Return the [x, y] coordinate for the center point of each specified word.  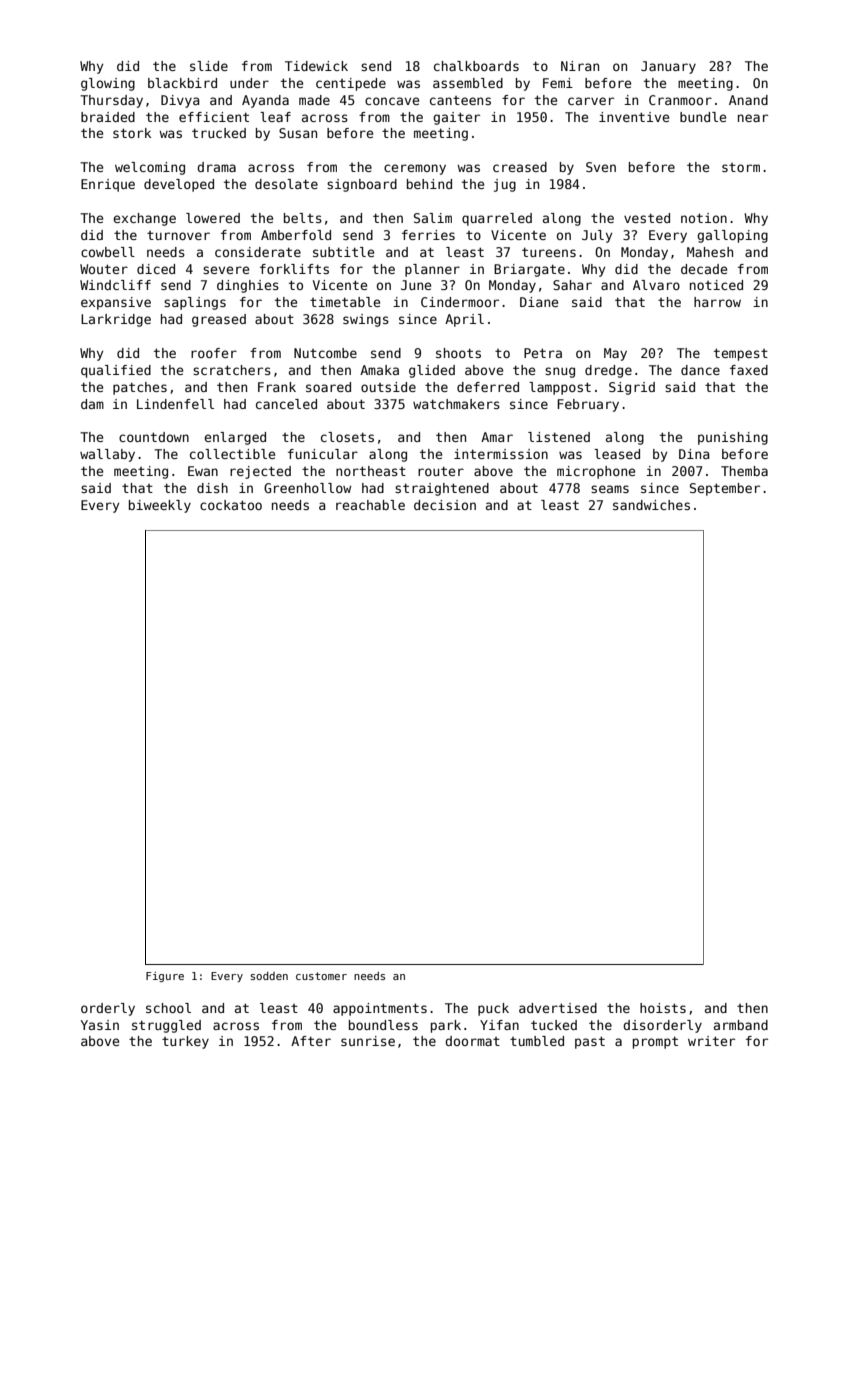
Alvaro [656, 285]
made [314, 100]
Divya [180, 101]
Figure [165, 977]
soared [328, 387]
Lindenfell [175, 404]
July [597, 236]
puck [493, 1009]
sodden [269, 976]
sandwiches [651, 505]
